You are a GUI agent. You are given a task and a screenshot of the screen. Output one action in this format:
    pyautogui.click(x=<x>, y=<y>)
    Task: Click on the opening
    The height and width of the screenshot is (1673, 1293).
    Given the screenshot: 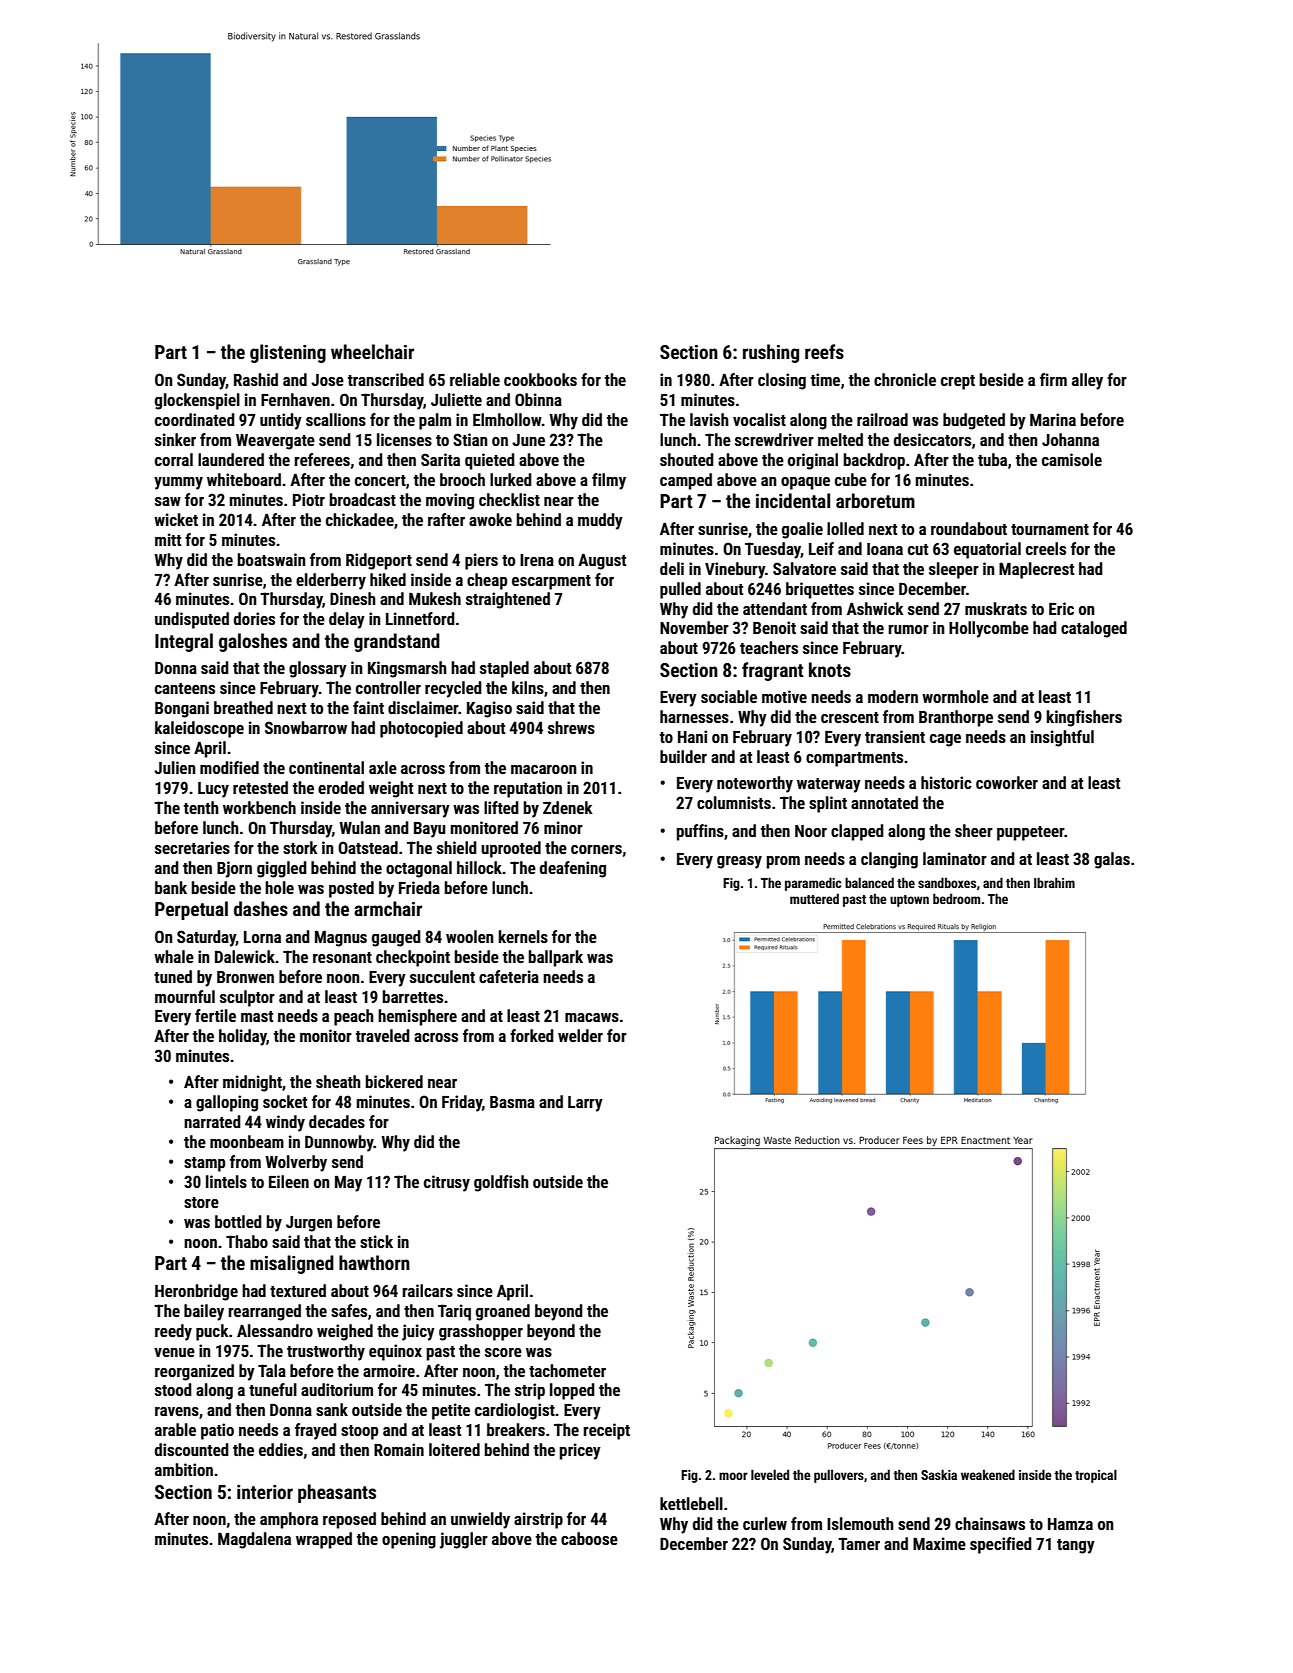 What is the action you would take?
    pyautogui.click(x=409, y=1540)
